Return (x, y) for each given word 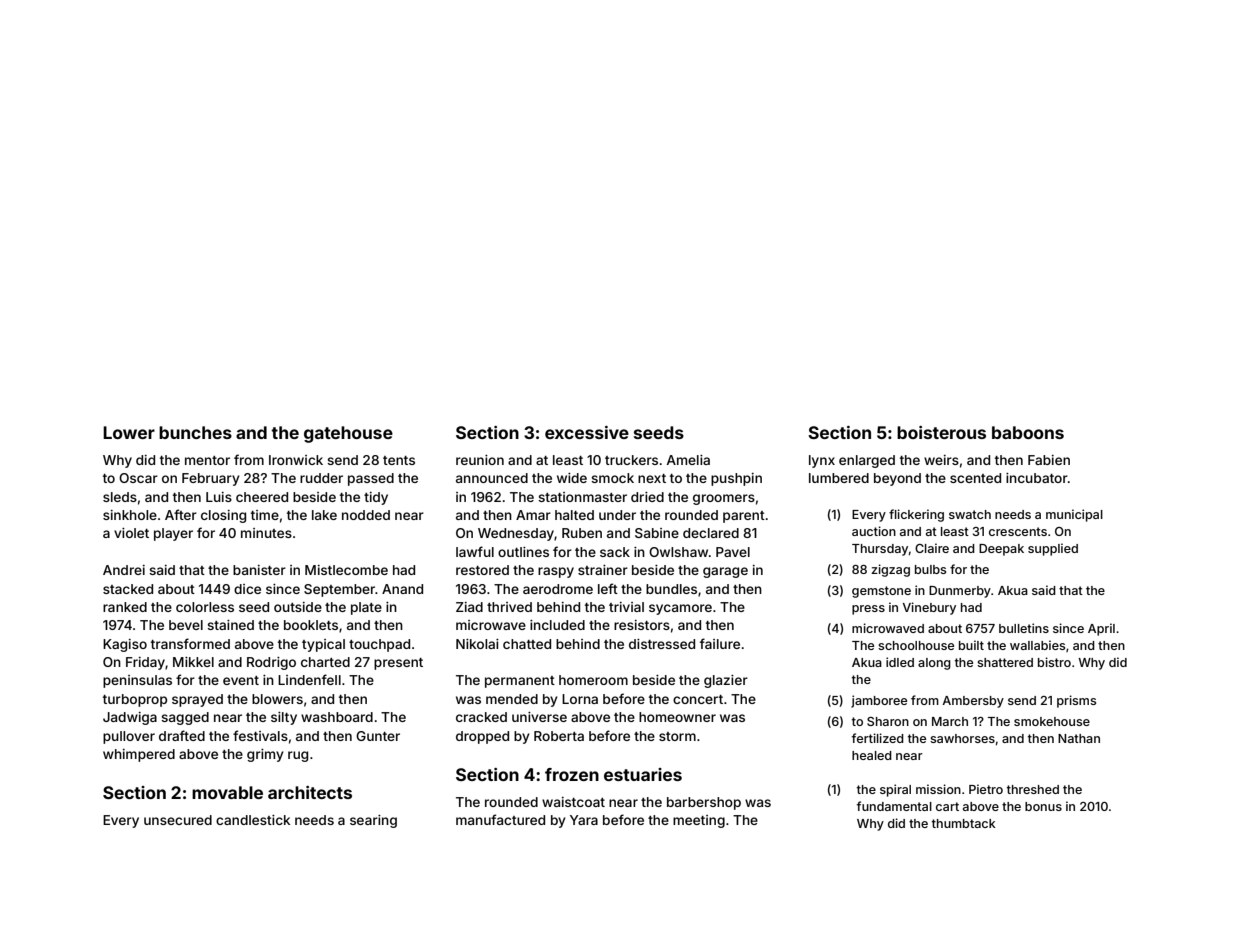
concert (698, 699)
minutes (266, 533)
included (557, 625)
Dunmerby (960, 592)
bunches (195, 432)
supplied (1053, 549)
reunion (480, 460)
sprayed (197, 700)
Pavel (733, 552)
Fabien (1049, 460)
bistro (1054, 662)
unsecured (178, 820)
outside (298, 607)
